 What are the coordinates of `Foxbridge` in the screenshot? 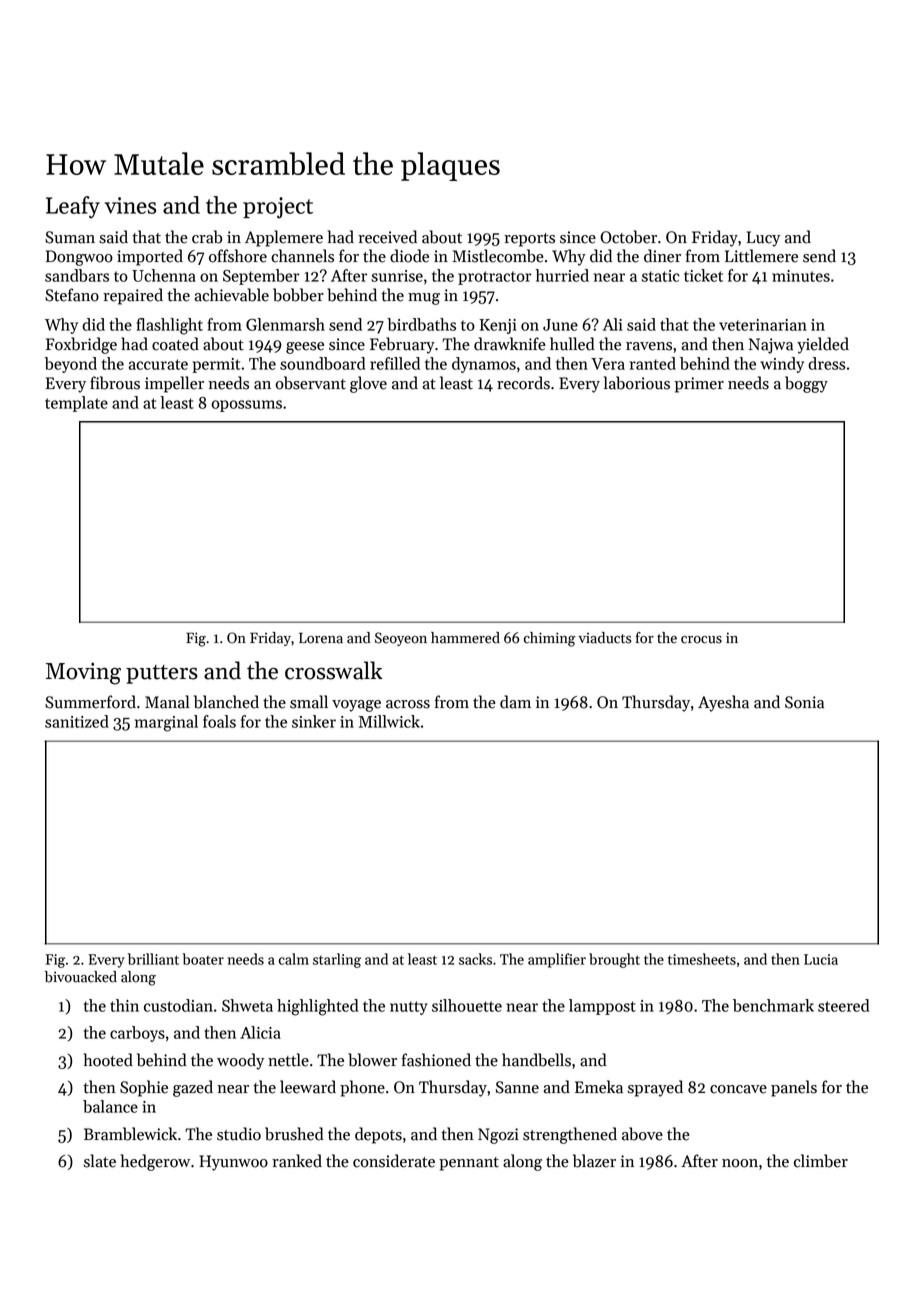 It's located at (81, 345).
